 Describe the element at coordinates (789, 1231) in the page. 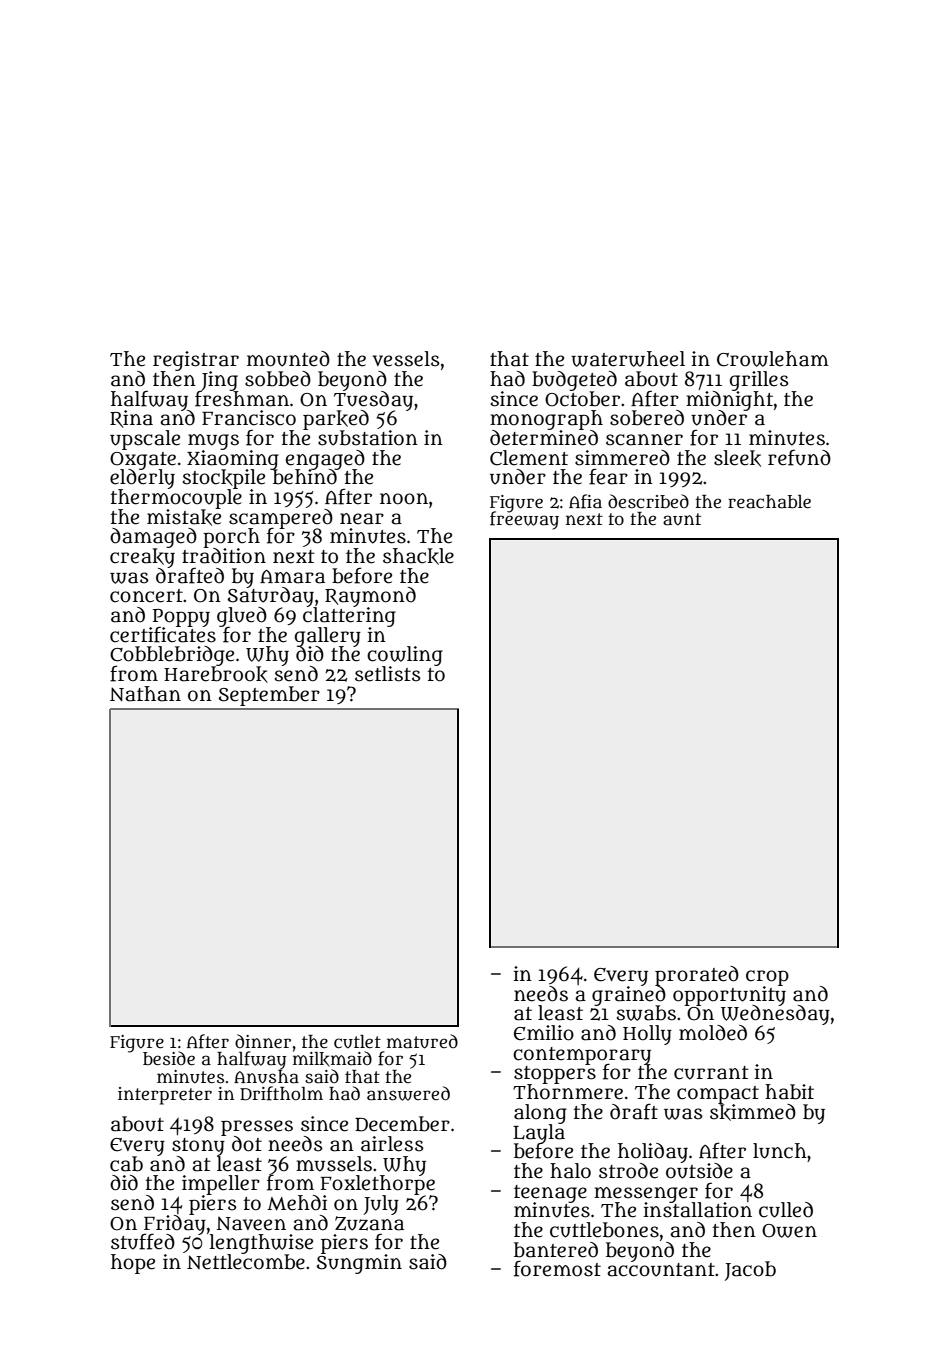

I see `Owen` at that location.
